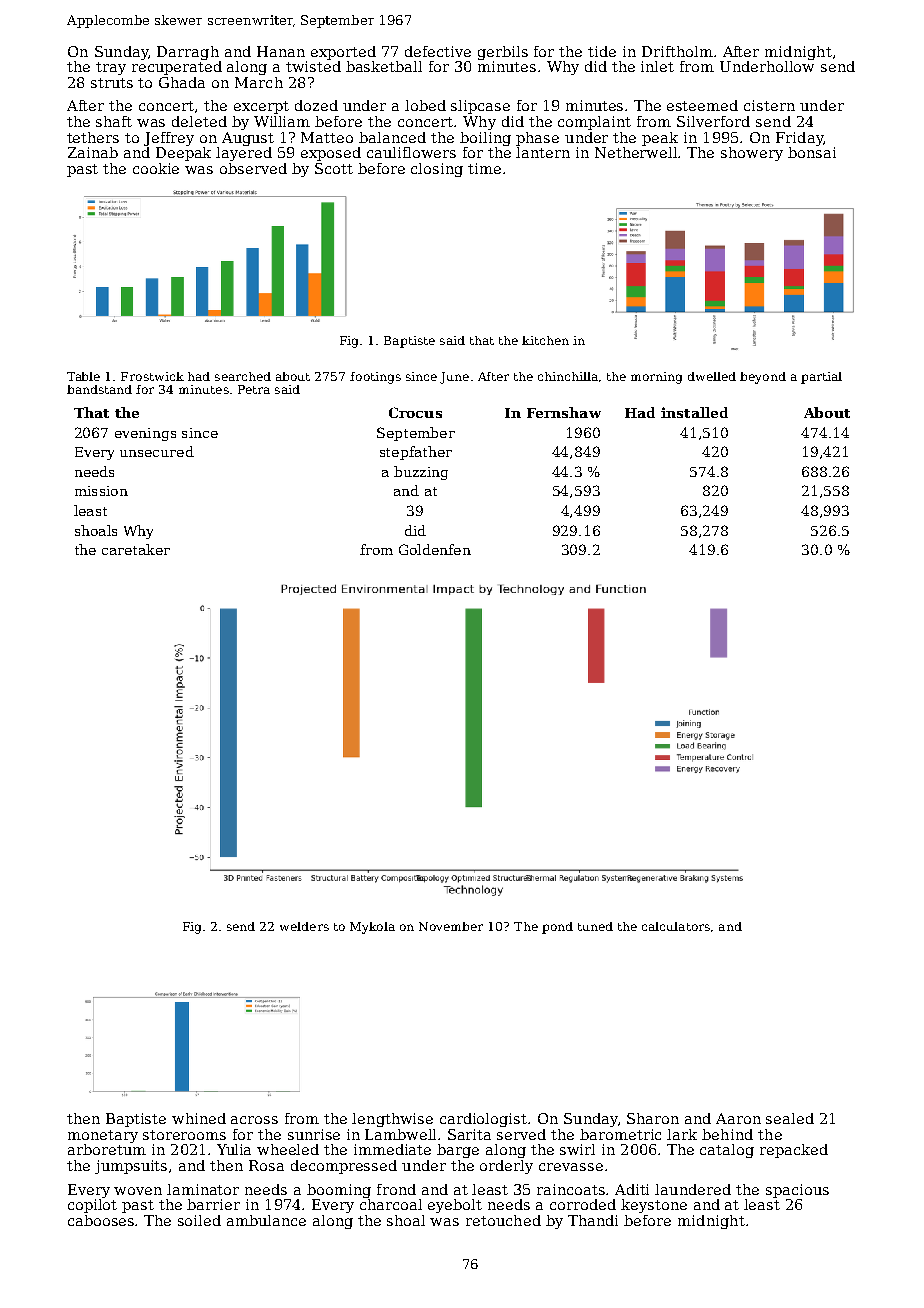  I want to click on Hanan, so click(281, 51).
